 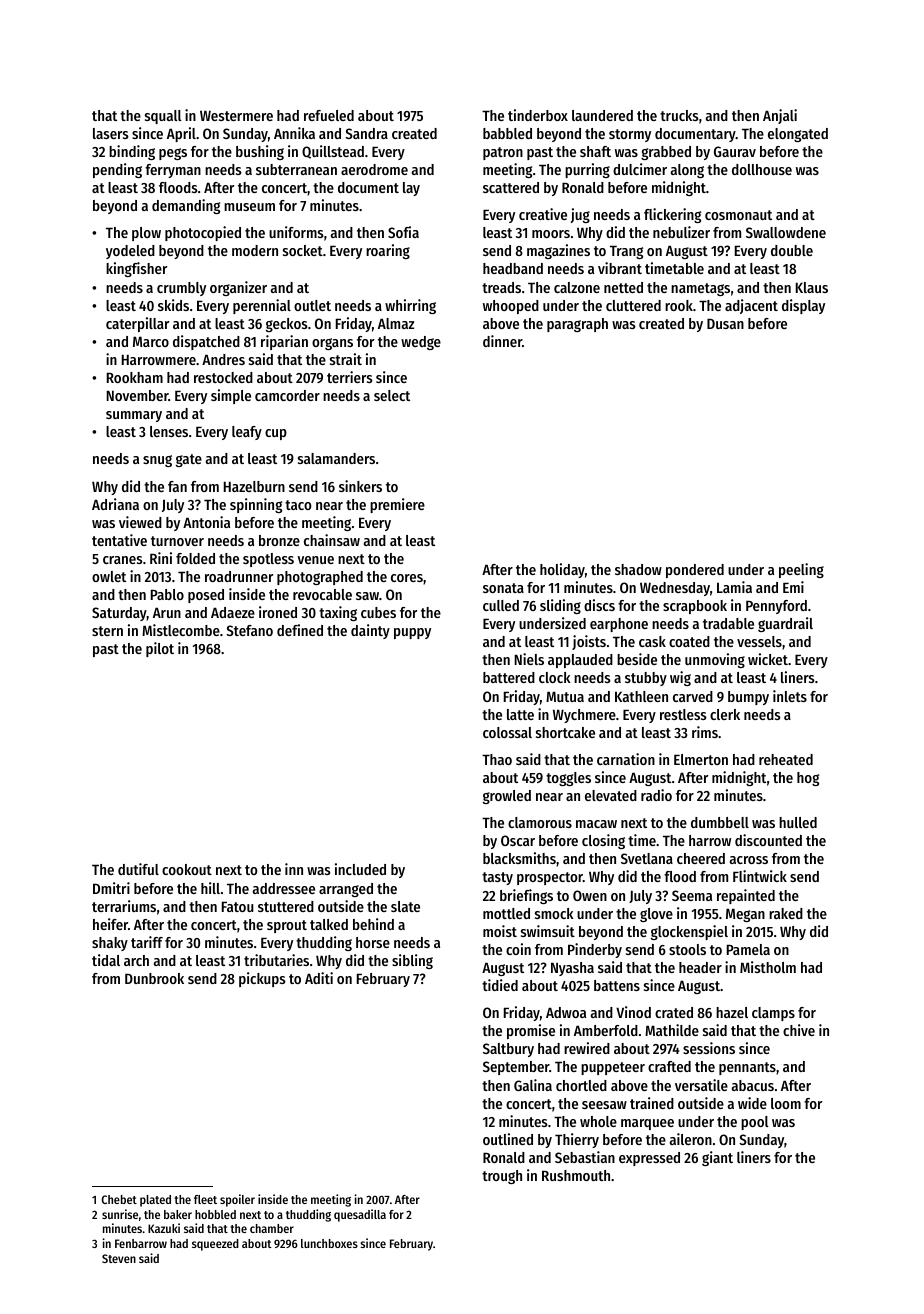 I want to click on hill, so click(x=210, y=888).
